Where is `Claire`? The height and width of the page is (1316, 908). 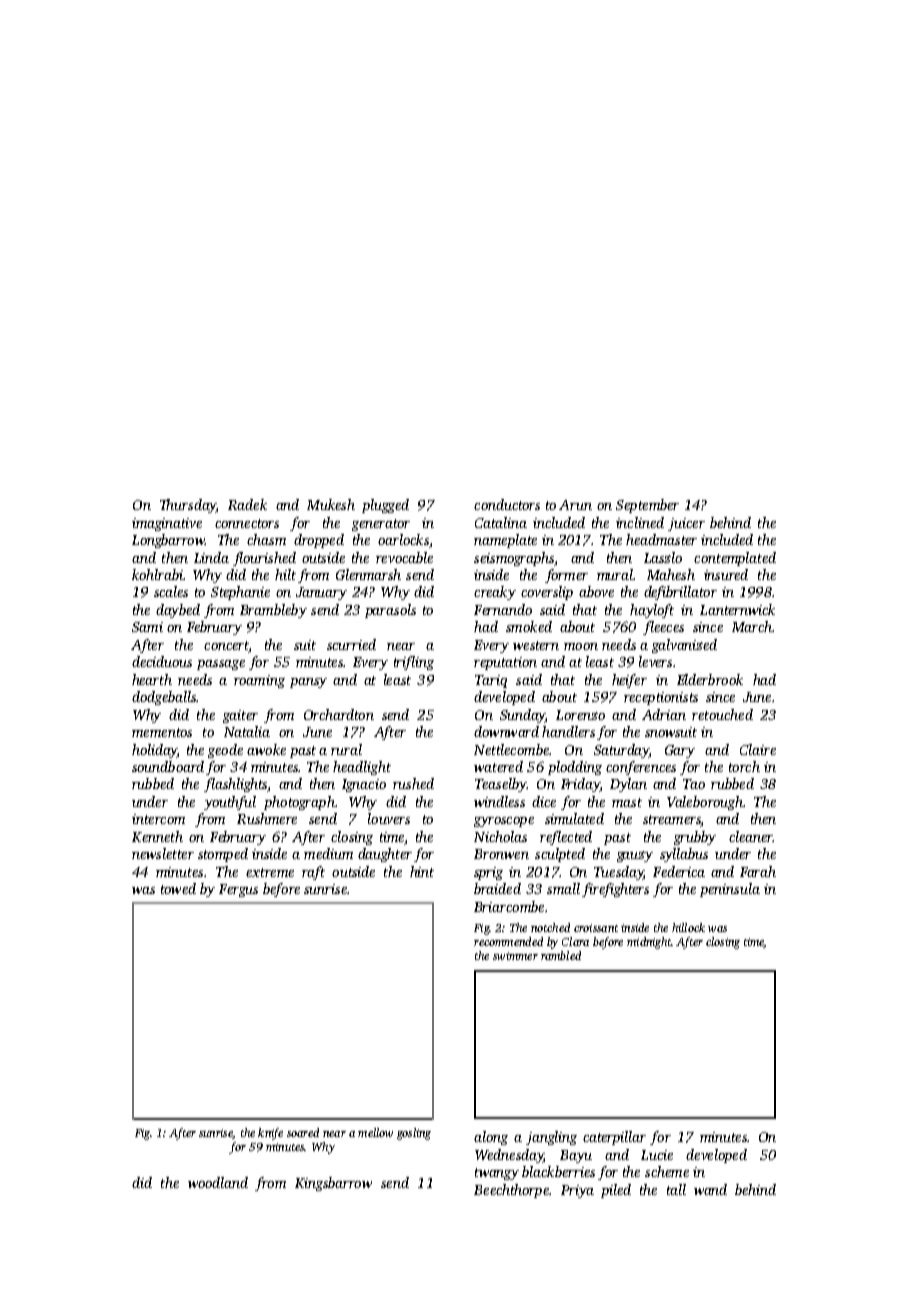
Claire is located at coordinates (758, 749).
